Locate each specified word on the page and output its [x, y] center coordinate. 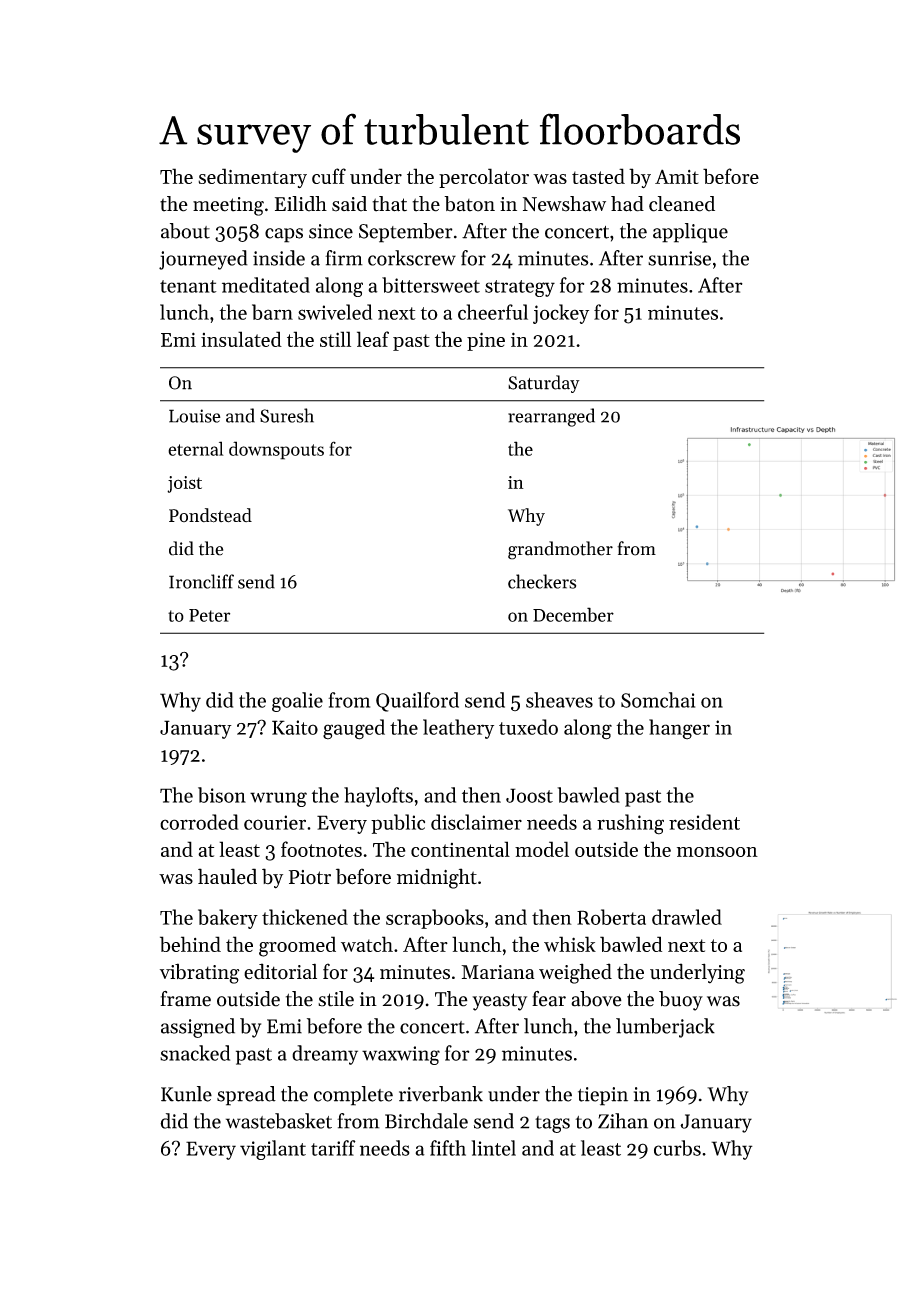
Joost [529, 795]
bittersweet [431, 285]
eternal [196, 448]
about [185, 231]
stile [336, 999]
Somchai [658, 700]
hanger [679, 729]
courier [275, 822]
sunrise [679, 258]
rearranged [551, 417]
